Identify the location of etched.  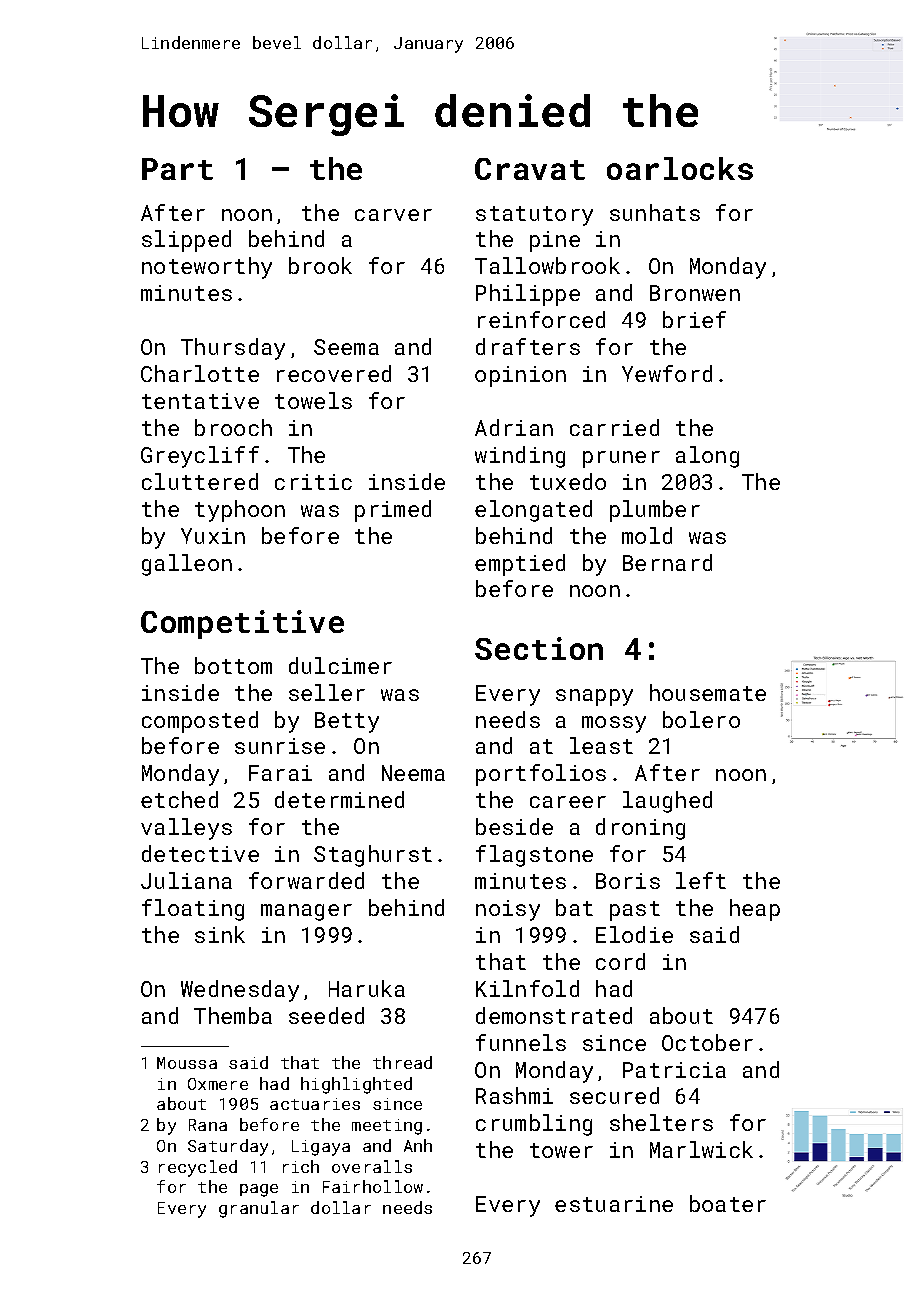
(179, 799).
